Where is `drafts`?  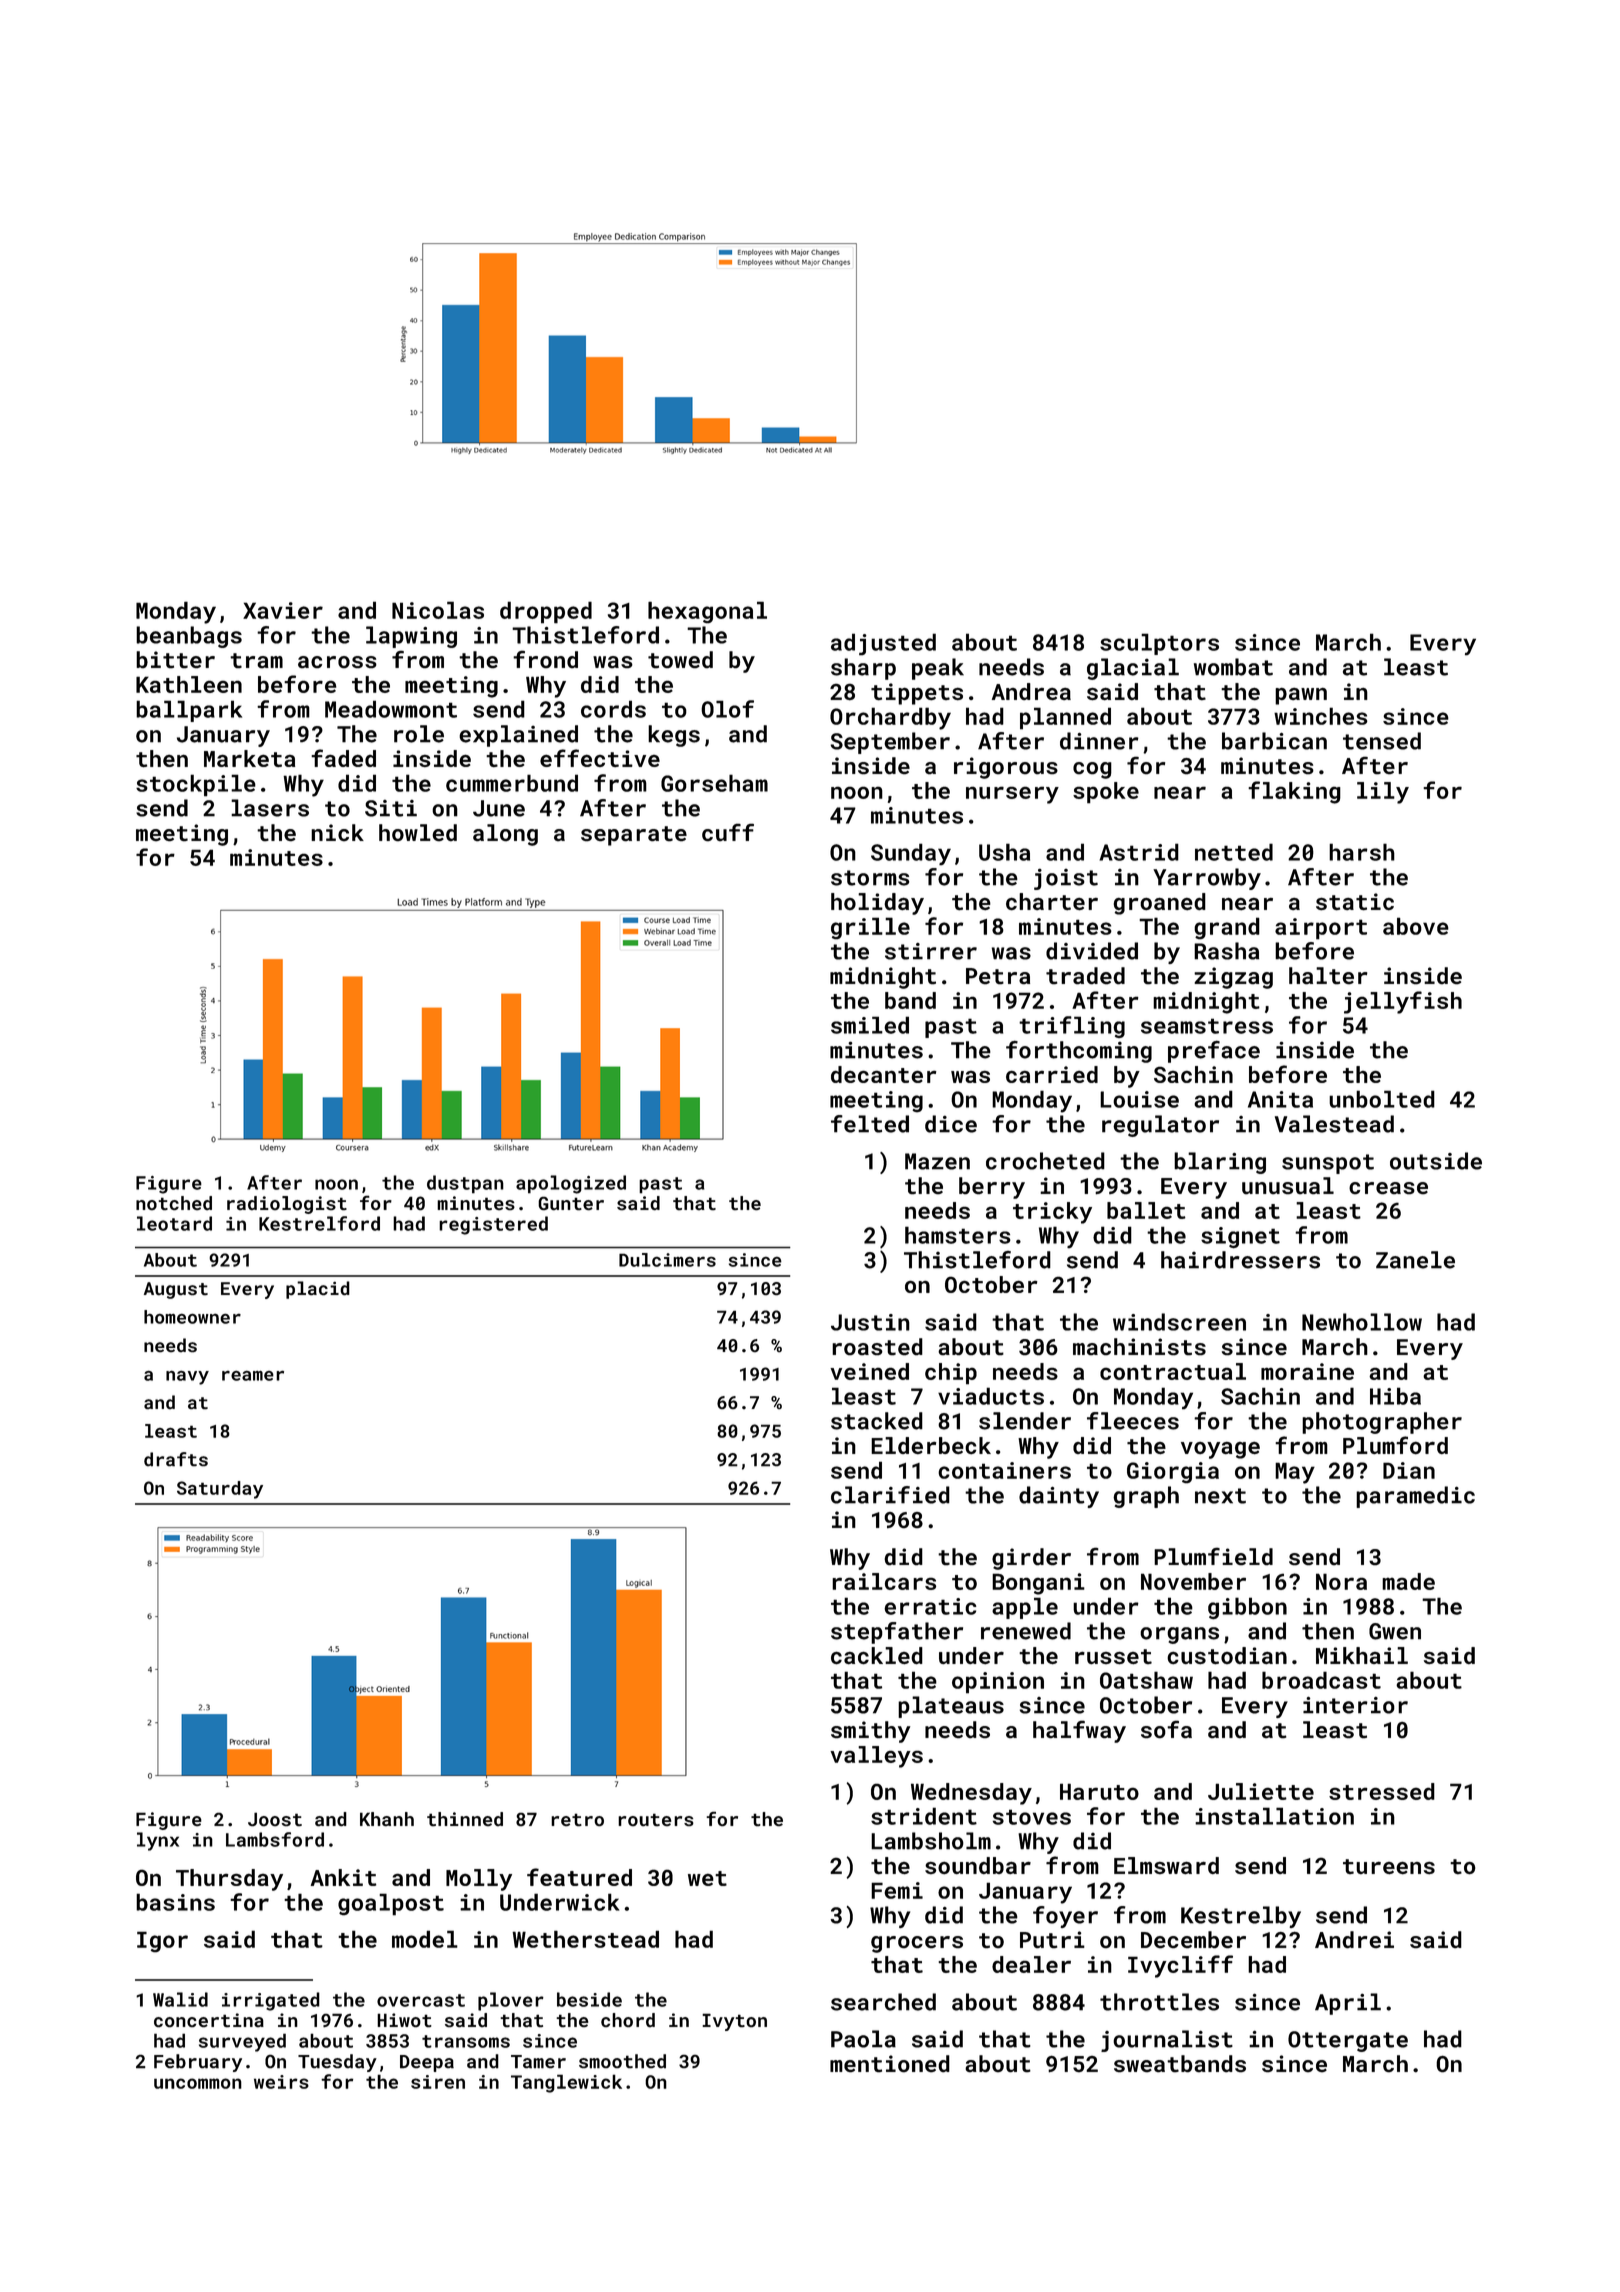
drafts is located at coordinates (176, 1459).
